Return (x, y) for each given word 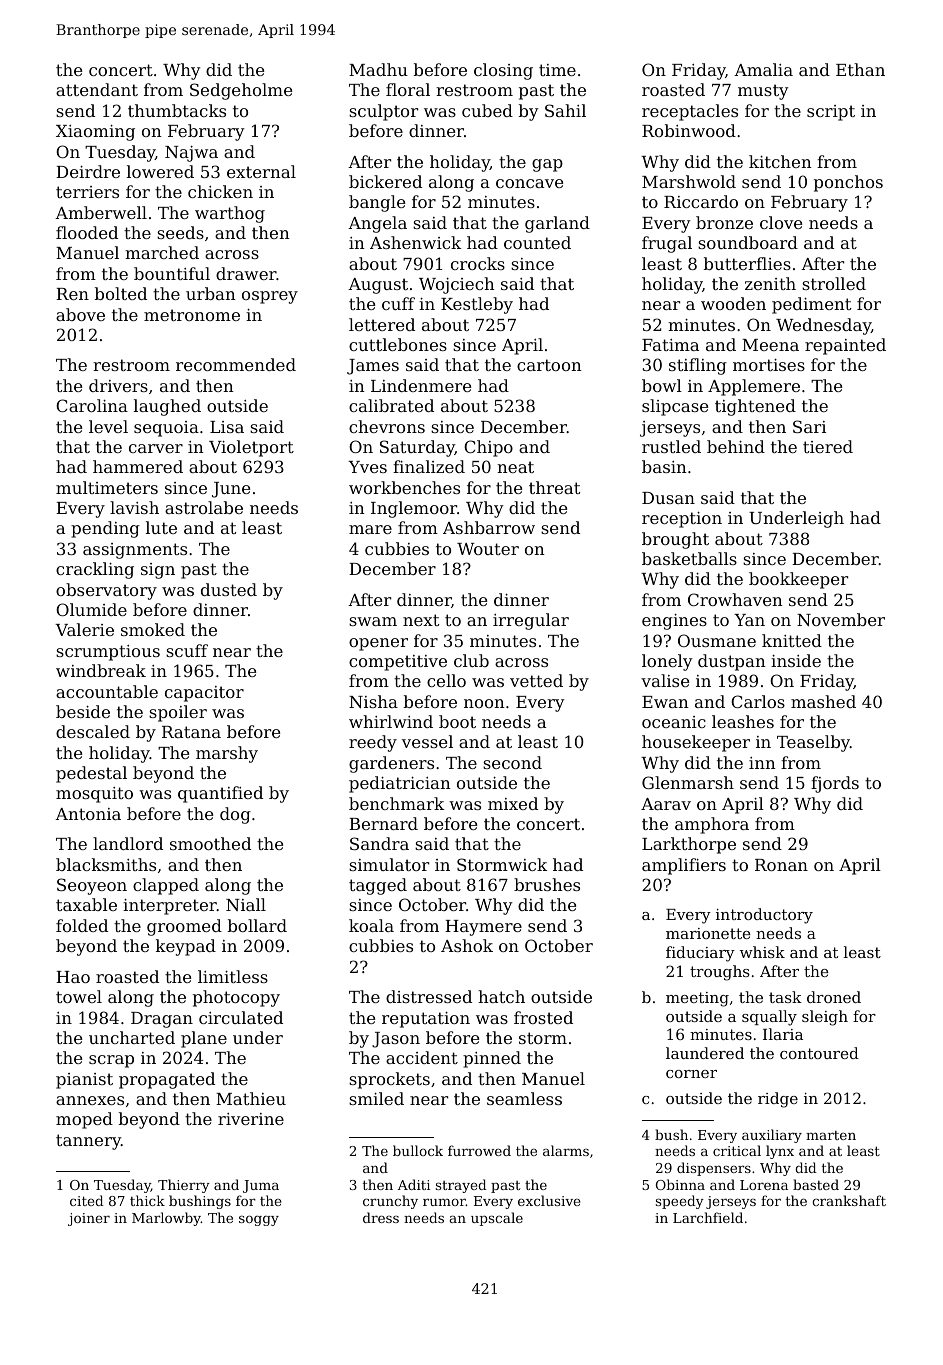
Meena (770, 345)
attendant (97, 89)
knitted (792, 640)
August (378, 286)
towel (79, 996)
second (512, 762)
